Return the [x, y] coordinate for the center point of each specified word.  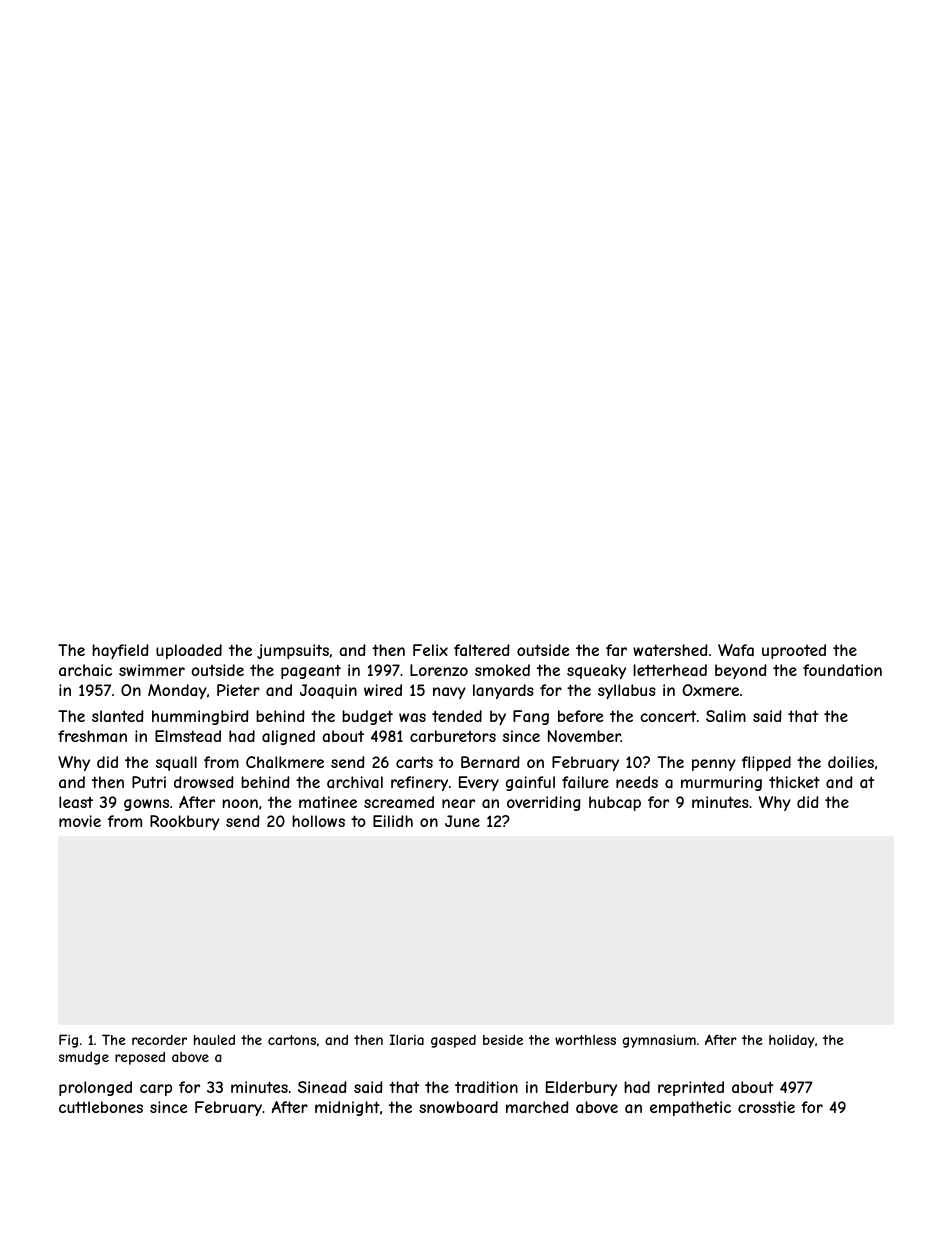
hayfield [120, 651]
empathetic [690, 1108]
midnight [347, 1108]
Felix [430, 650]
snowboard [458, 1107]
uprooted [794, 651]
